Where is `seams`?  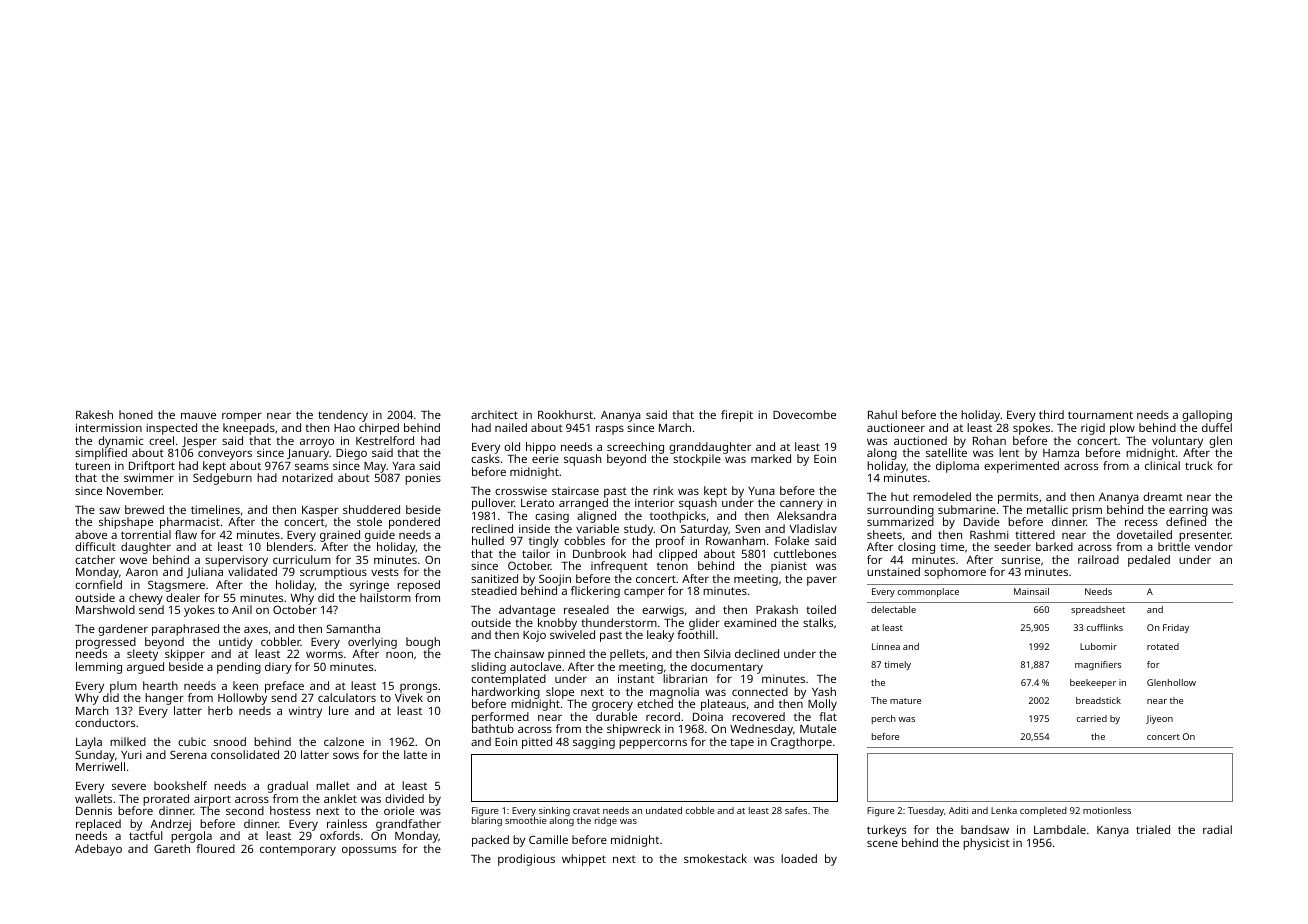
seams is located at coordinates (312, 466).
